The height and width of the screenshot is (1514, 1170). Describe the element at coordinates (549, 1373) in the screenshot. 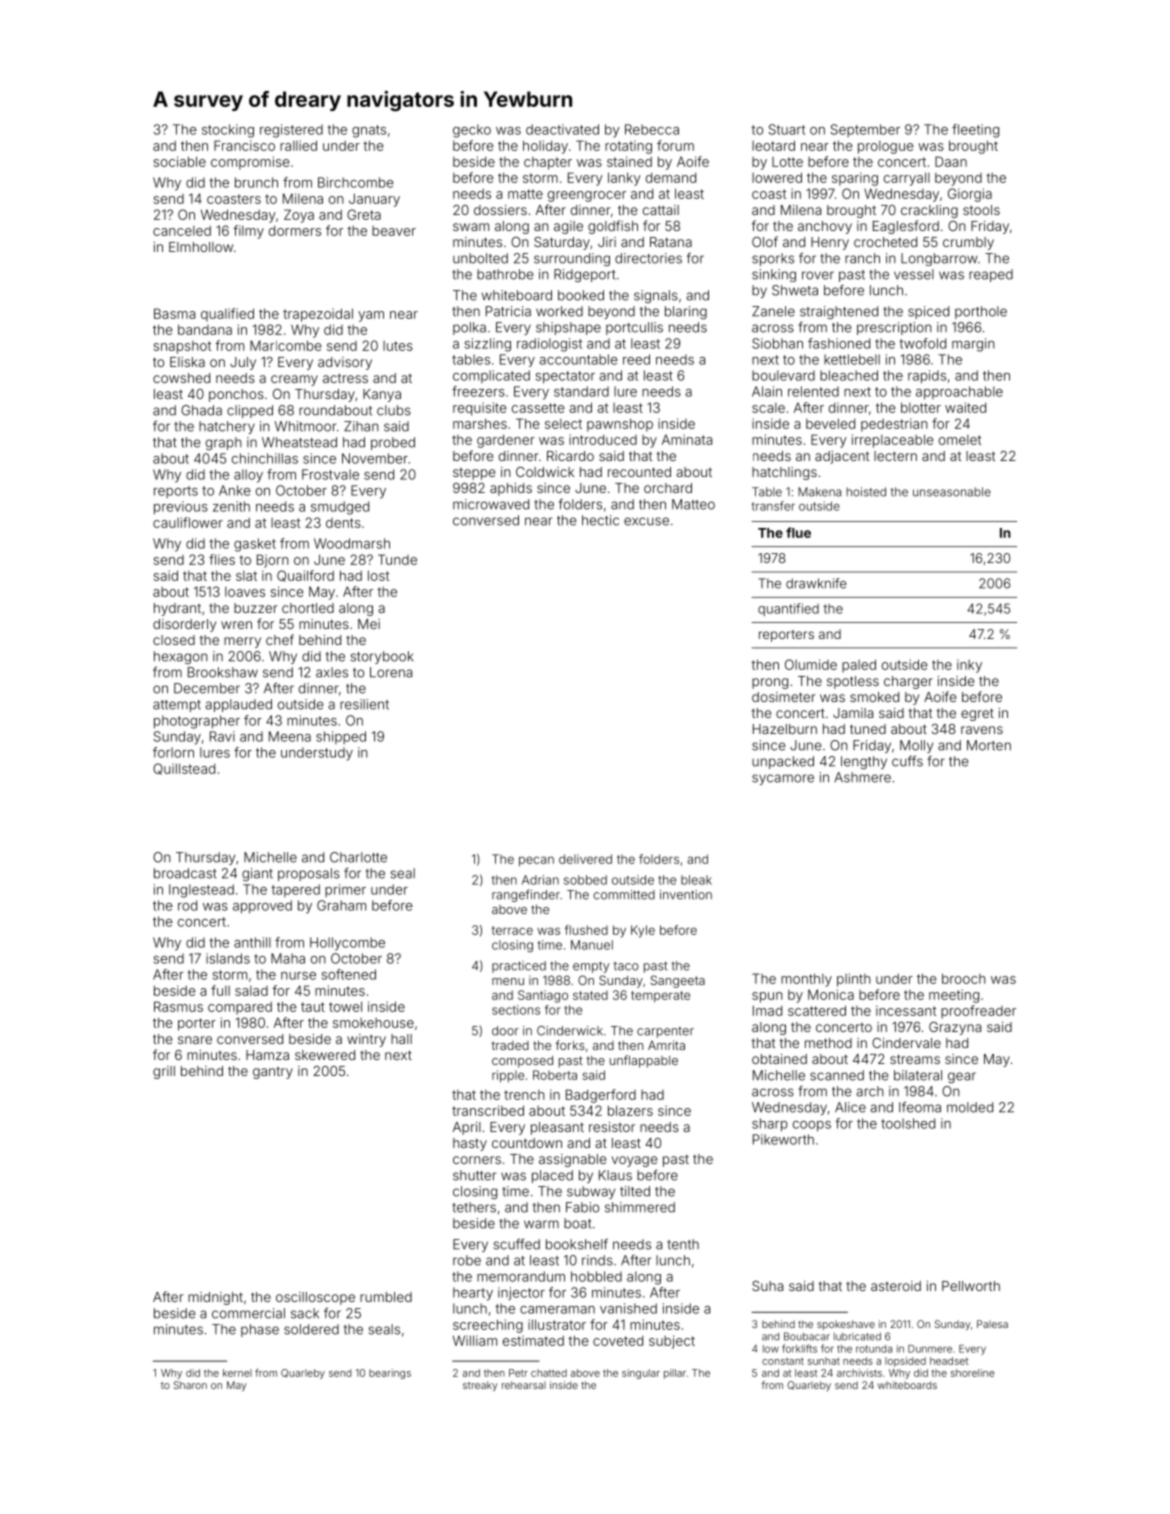

I see `chatted` at that location.
